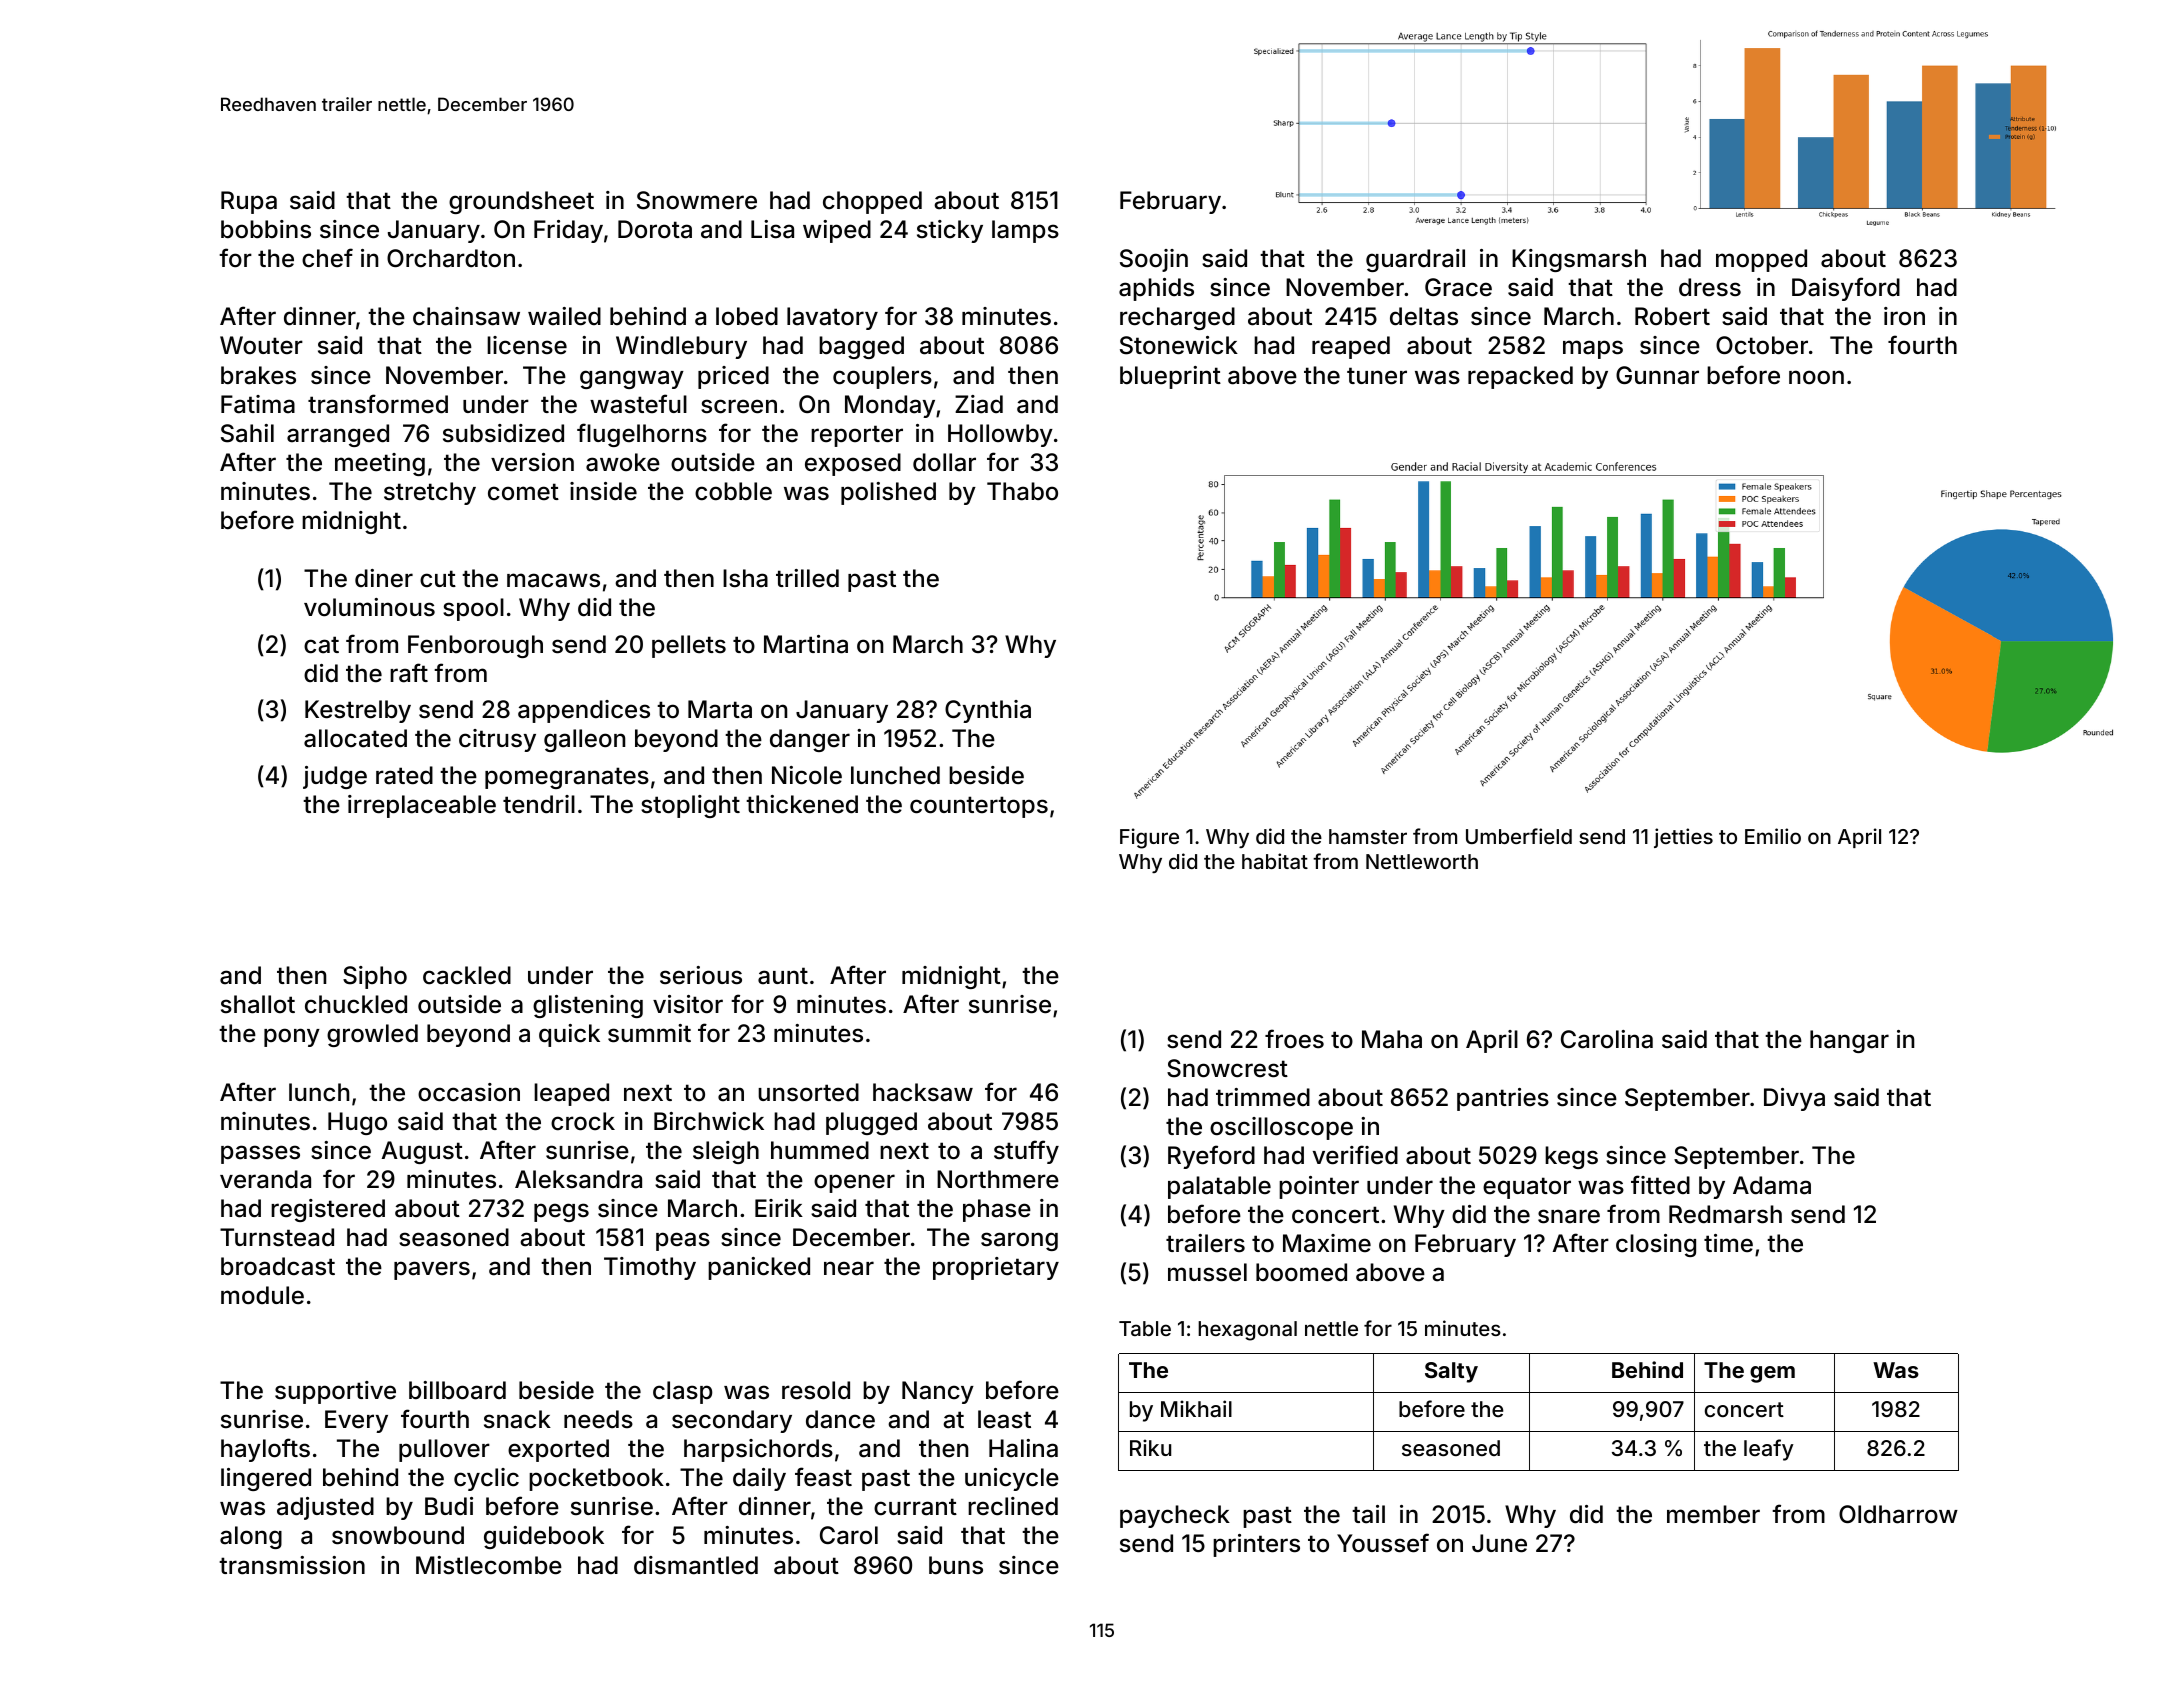 Image resolution: width=2178 pixels, height=1683 pixels. Describe the element at coordinates (1211, 1157) in the image. I see `Ryeford` at that location.
